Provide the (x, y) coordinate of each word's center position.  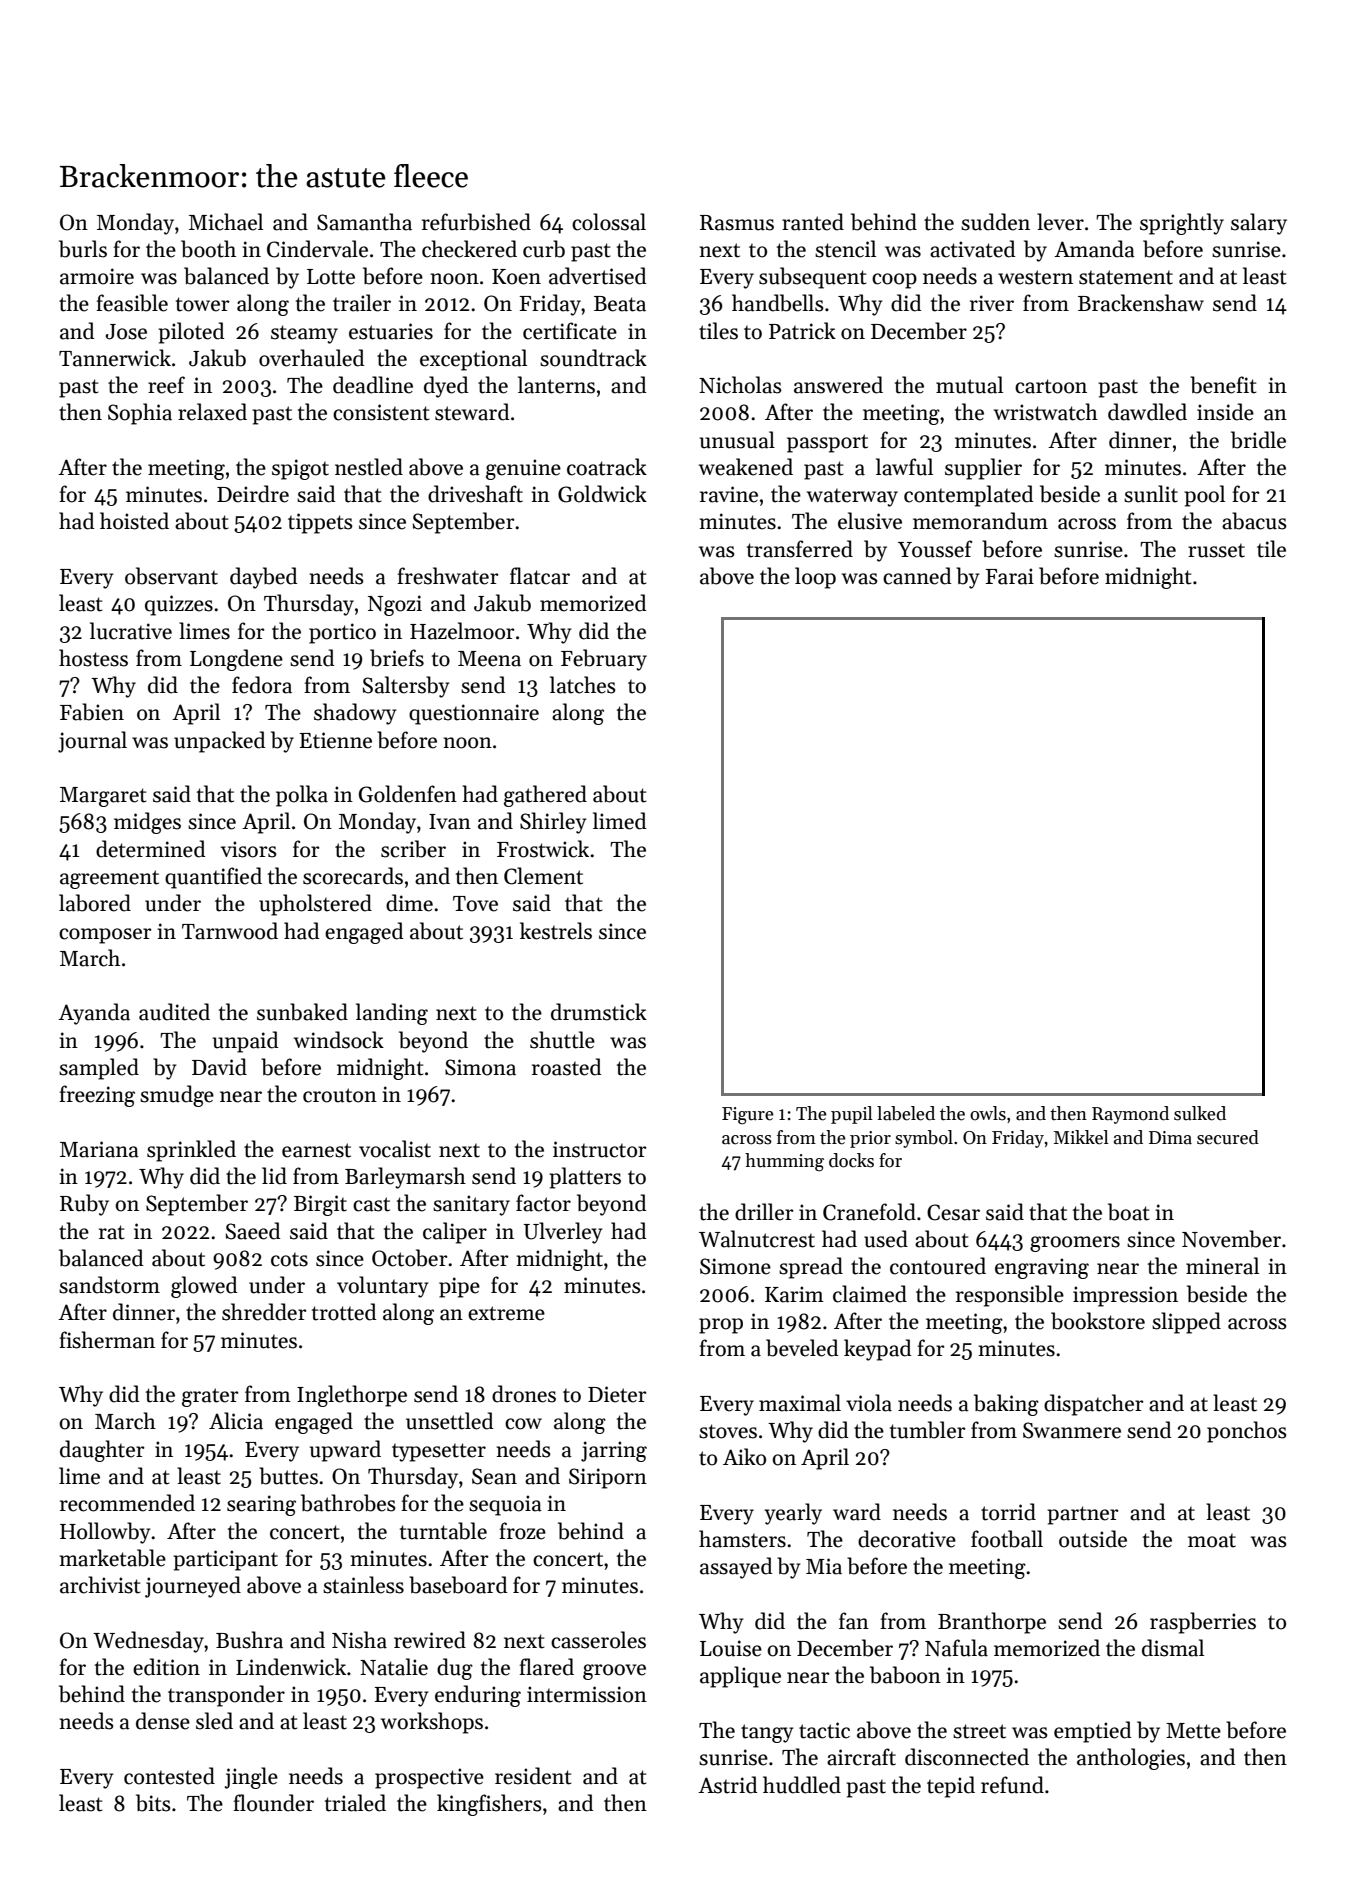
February (604, 660)
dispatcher (1094, 1405)
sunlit (1151, 494)
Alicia (236, 1421)
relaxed (212, 412)
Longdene (236, 660)
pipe (459, 1287)
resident (533, 1776)
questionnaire (474, 714)
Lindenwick (291, 1667)
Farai (1009, 576)
